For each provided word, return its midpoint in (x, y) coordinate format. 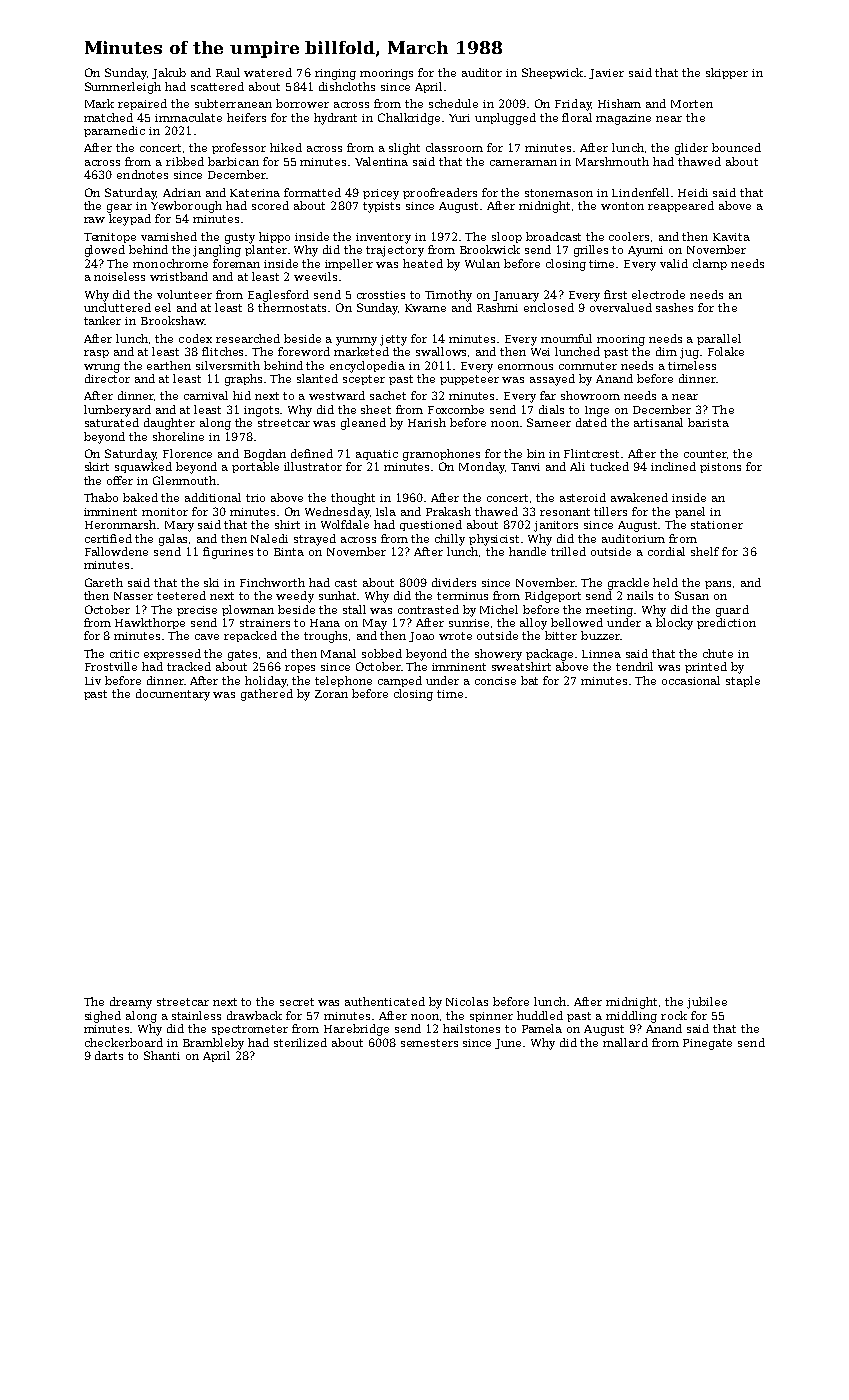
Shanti (162, 1055)
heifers (246, 117)
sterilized (300, 1042)
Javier (606, 74)
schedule (453, 103)
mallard (625, 1042)
